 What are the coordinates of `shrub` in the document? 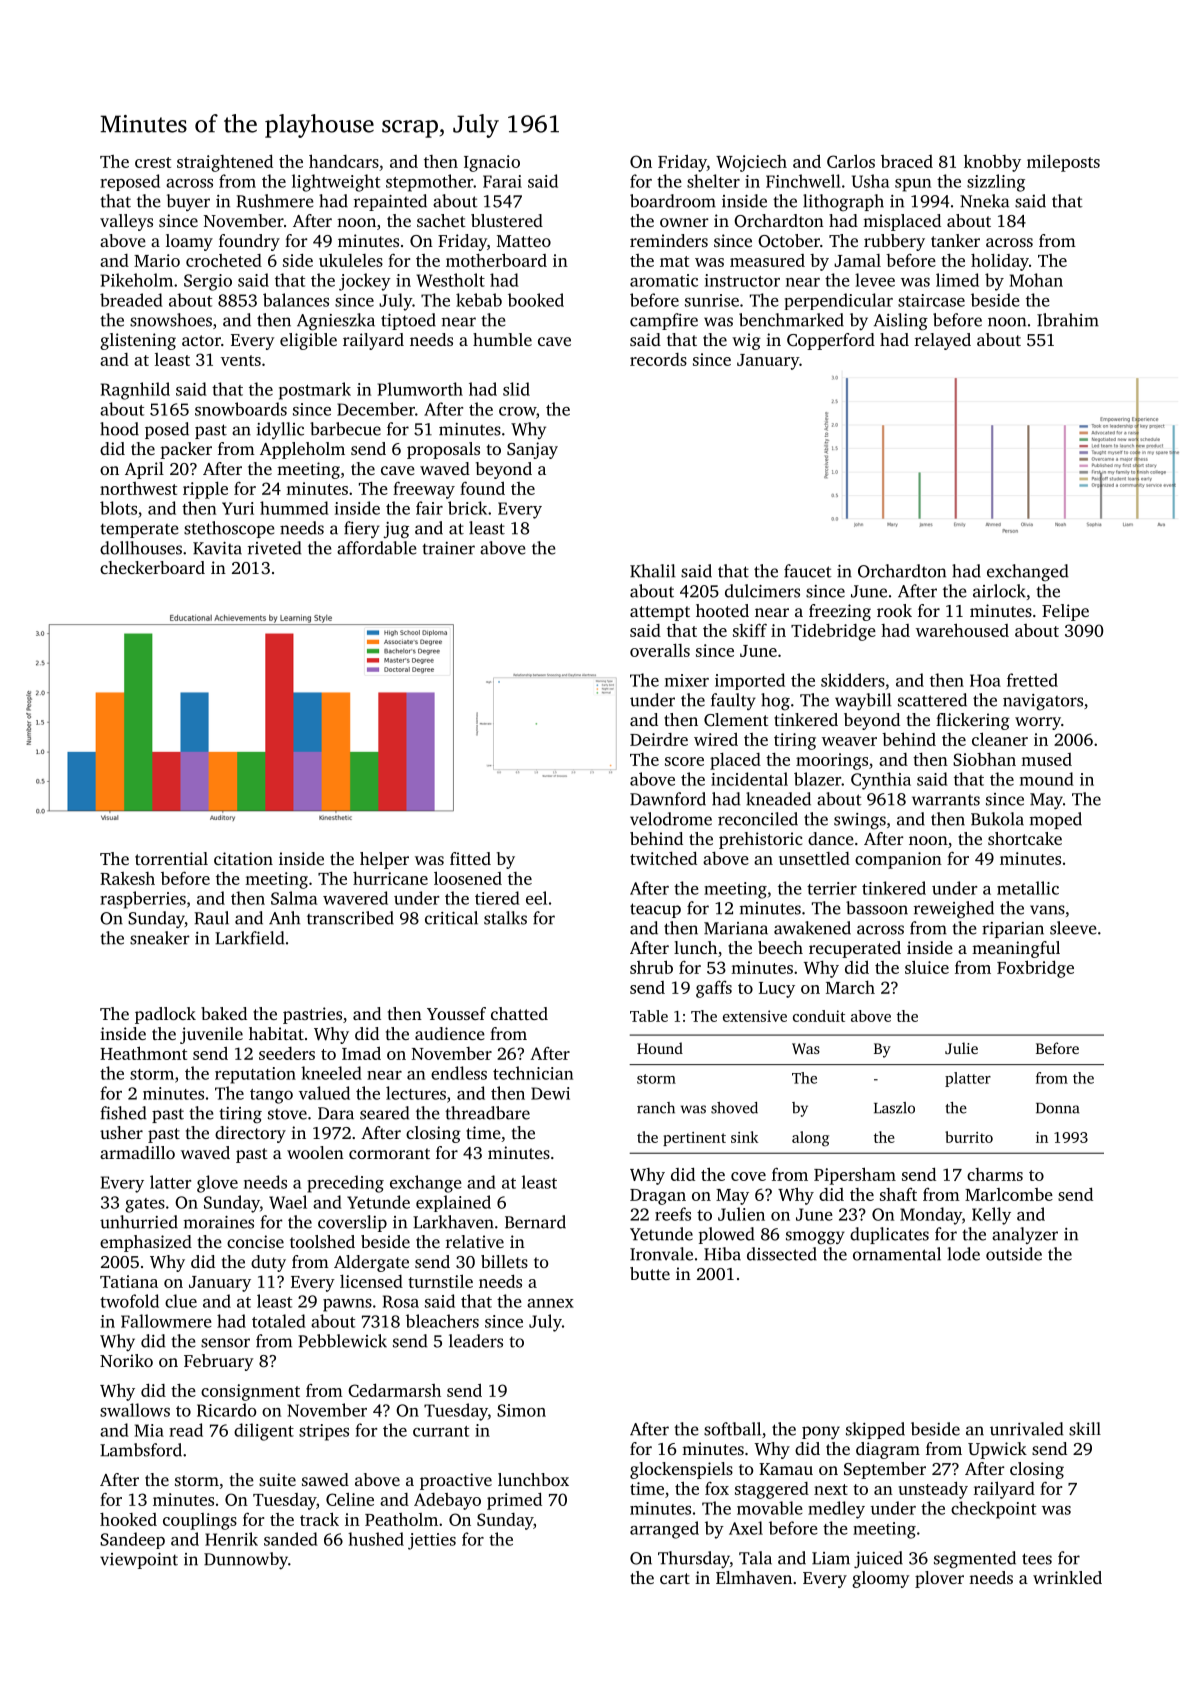 It's located at (651, 967).
